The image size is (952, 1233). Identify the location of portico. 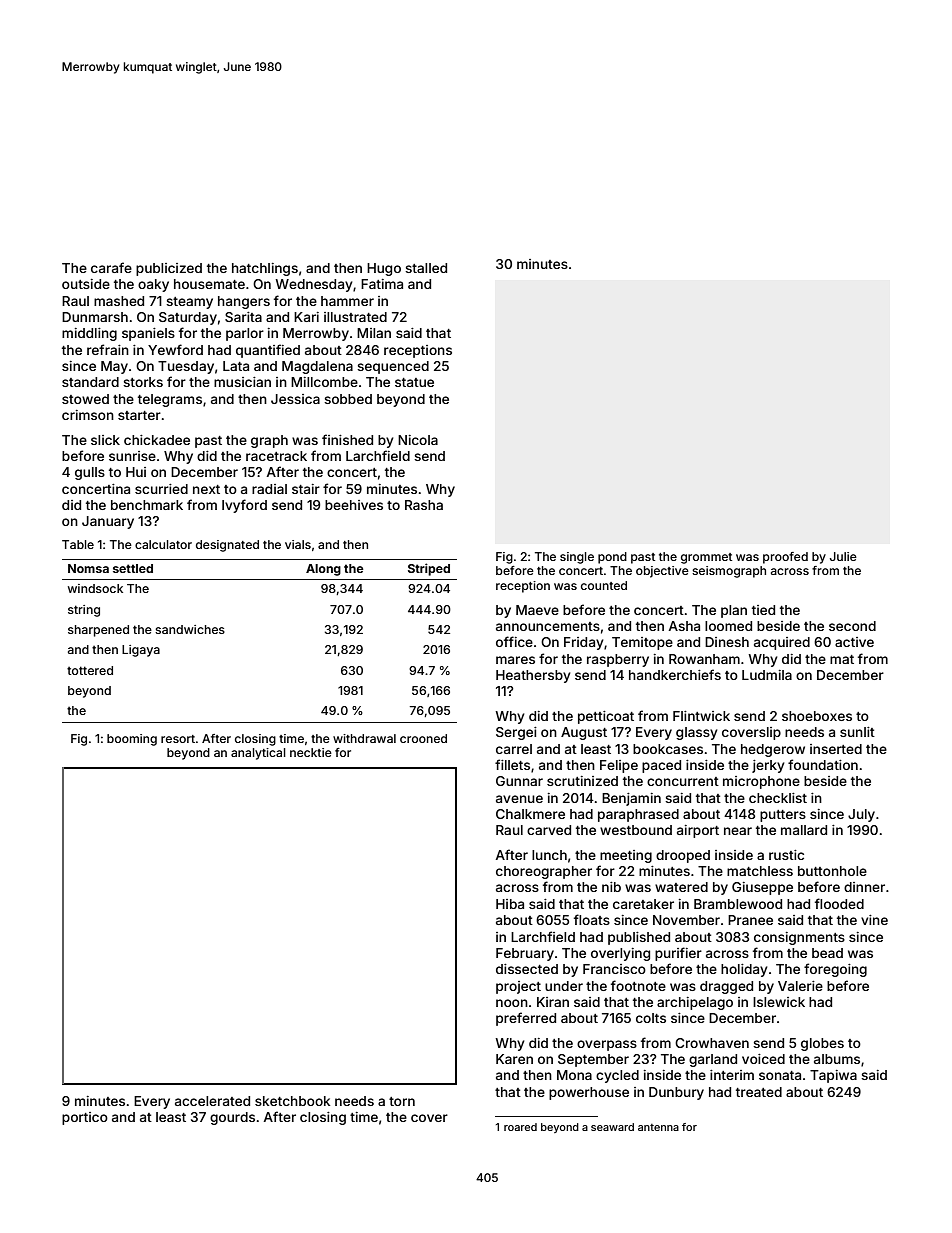
(85, 1118).
